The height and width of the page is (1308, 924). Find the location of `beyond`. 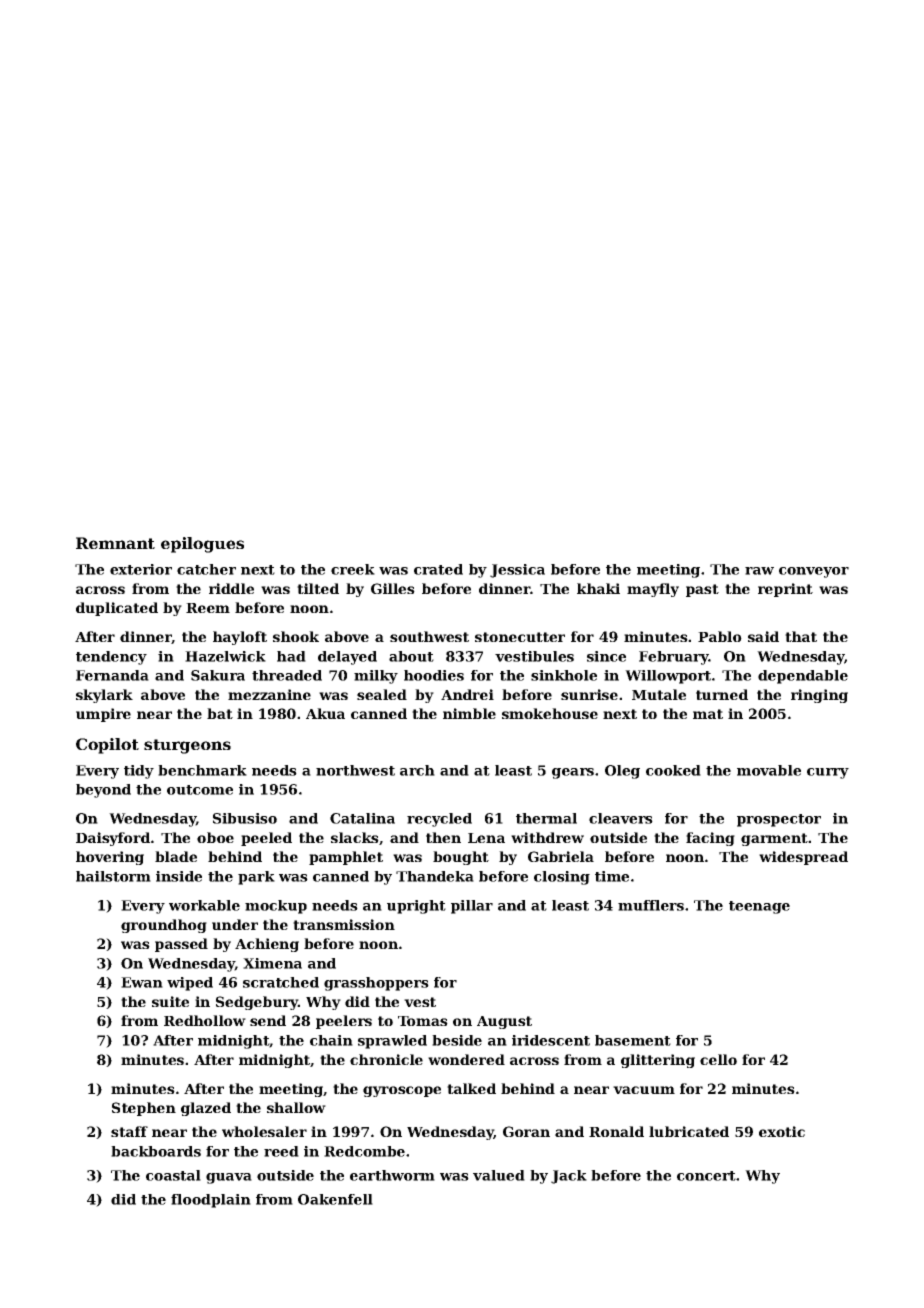

beyond is located at coordinates (103, 791).
